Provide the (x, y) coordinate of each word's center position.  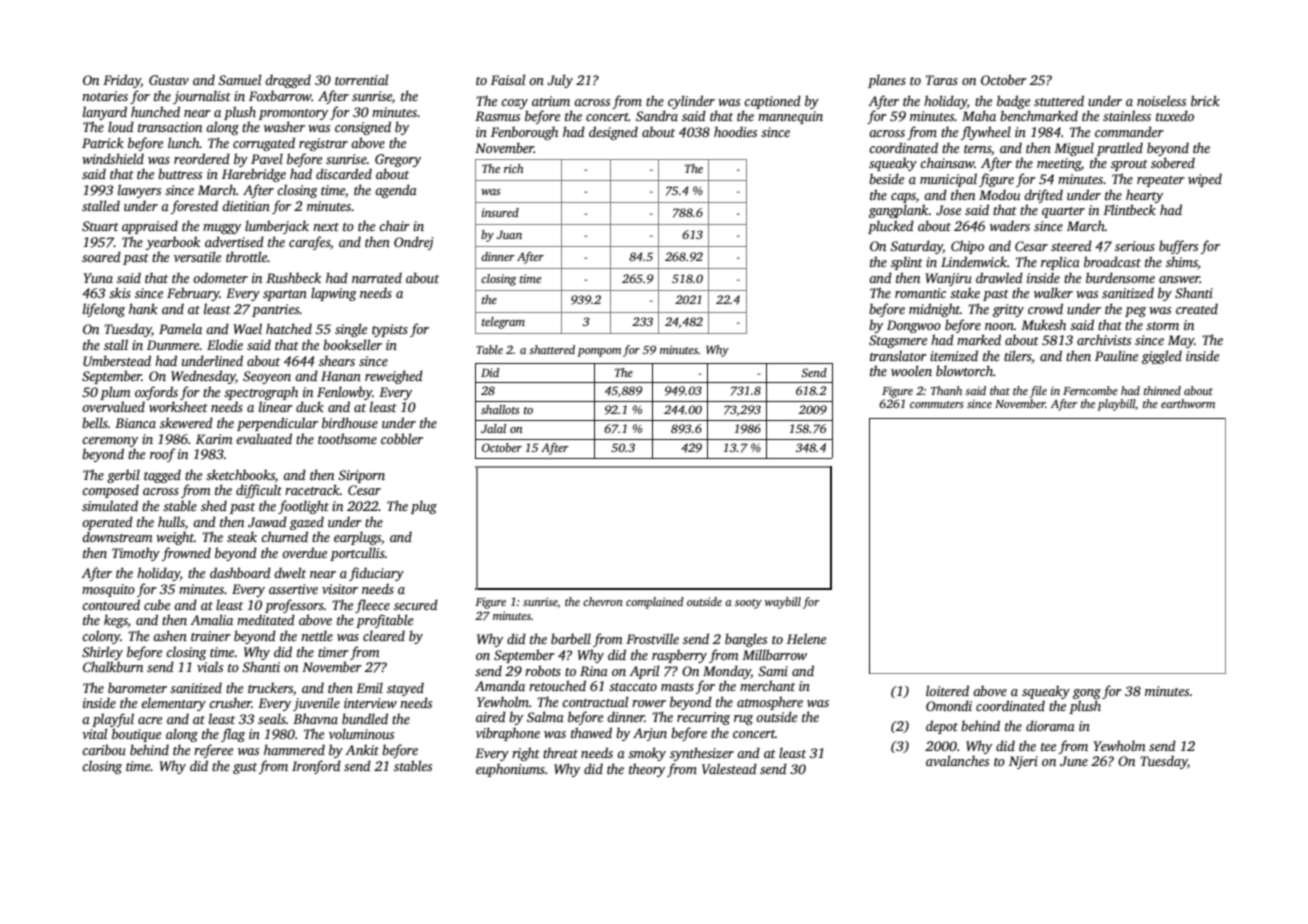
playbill (1116, 405)
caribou (104, 749)
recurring (703, 718)
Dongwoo (914, 326)
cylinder (691, 102)
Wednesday (203, 377)
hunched (155, 111)
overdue (304, 552)
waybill (783, 603)
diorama (1050, 725)
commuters (937, 404)
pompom (599, 352)
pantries (276, 310)
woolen (911, 370)
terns (977, 149)
